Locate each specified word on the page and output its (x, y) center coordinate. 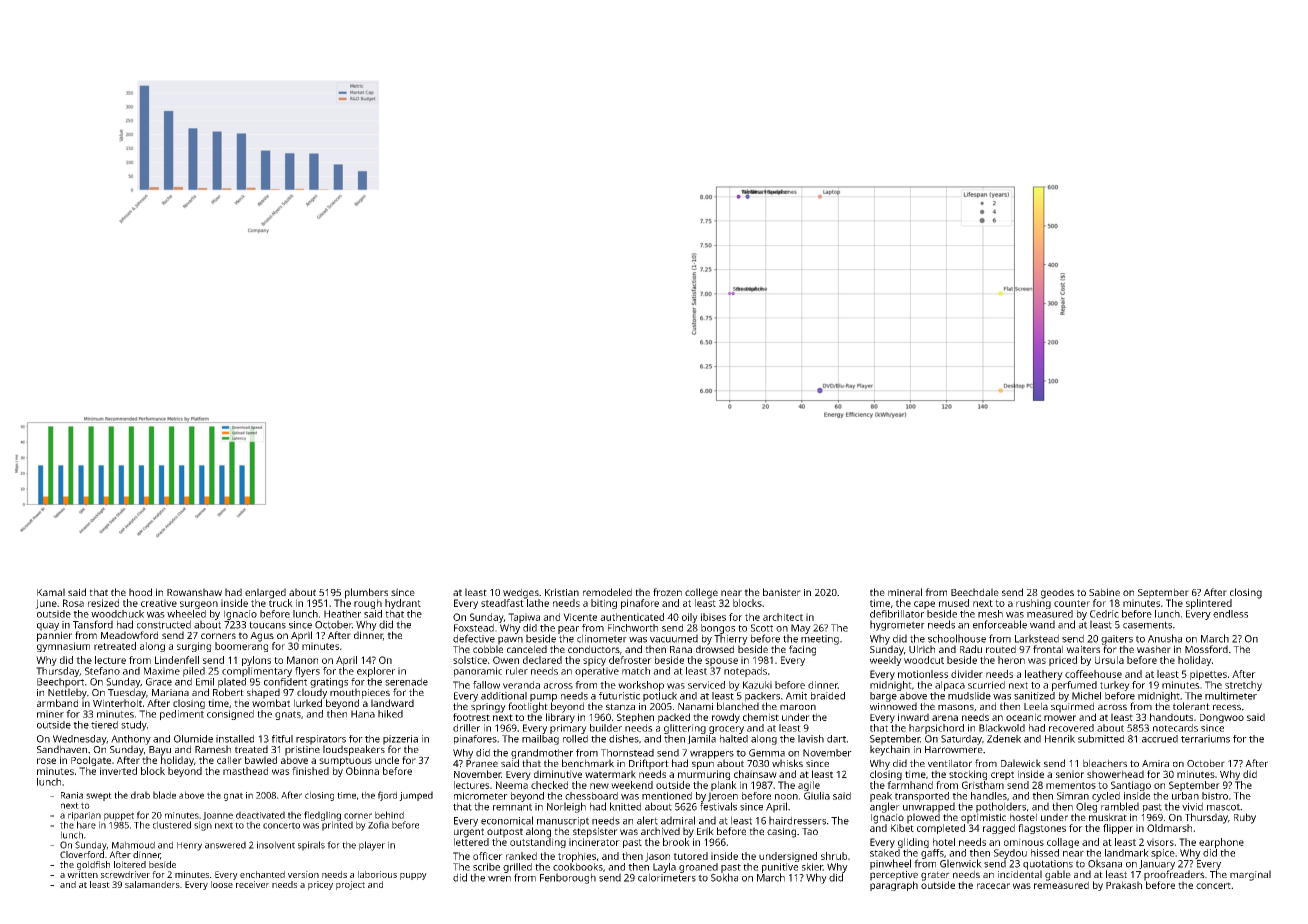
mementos (1071, 785)
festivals (718, 806)
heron (1011, 660)
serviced (706, 685)
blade (164, 795)
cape (924, 605)
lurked (308, 703)
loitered (130, 864)
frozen (667, 592)
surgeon (199, 605)
